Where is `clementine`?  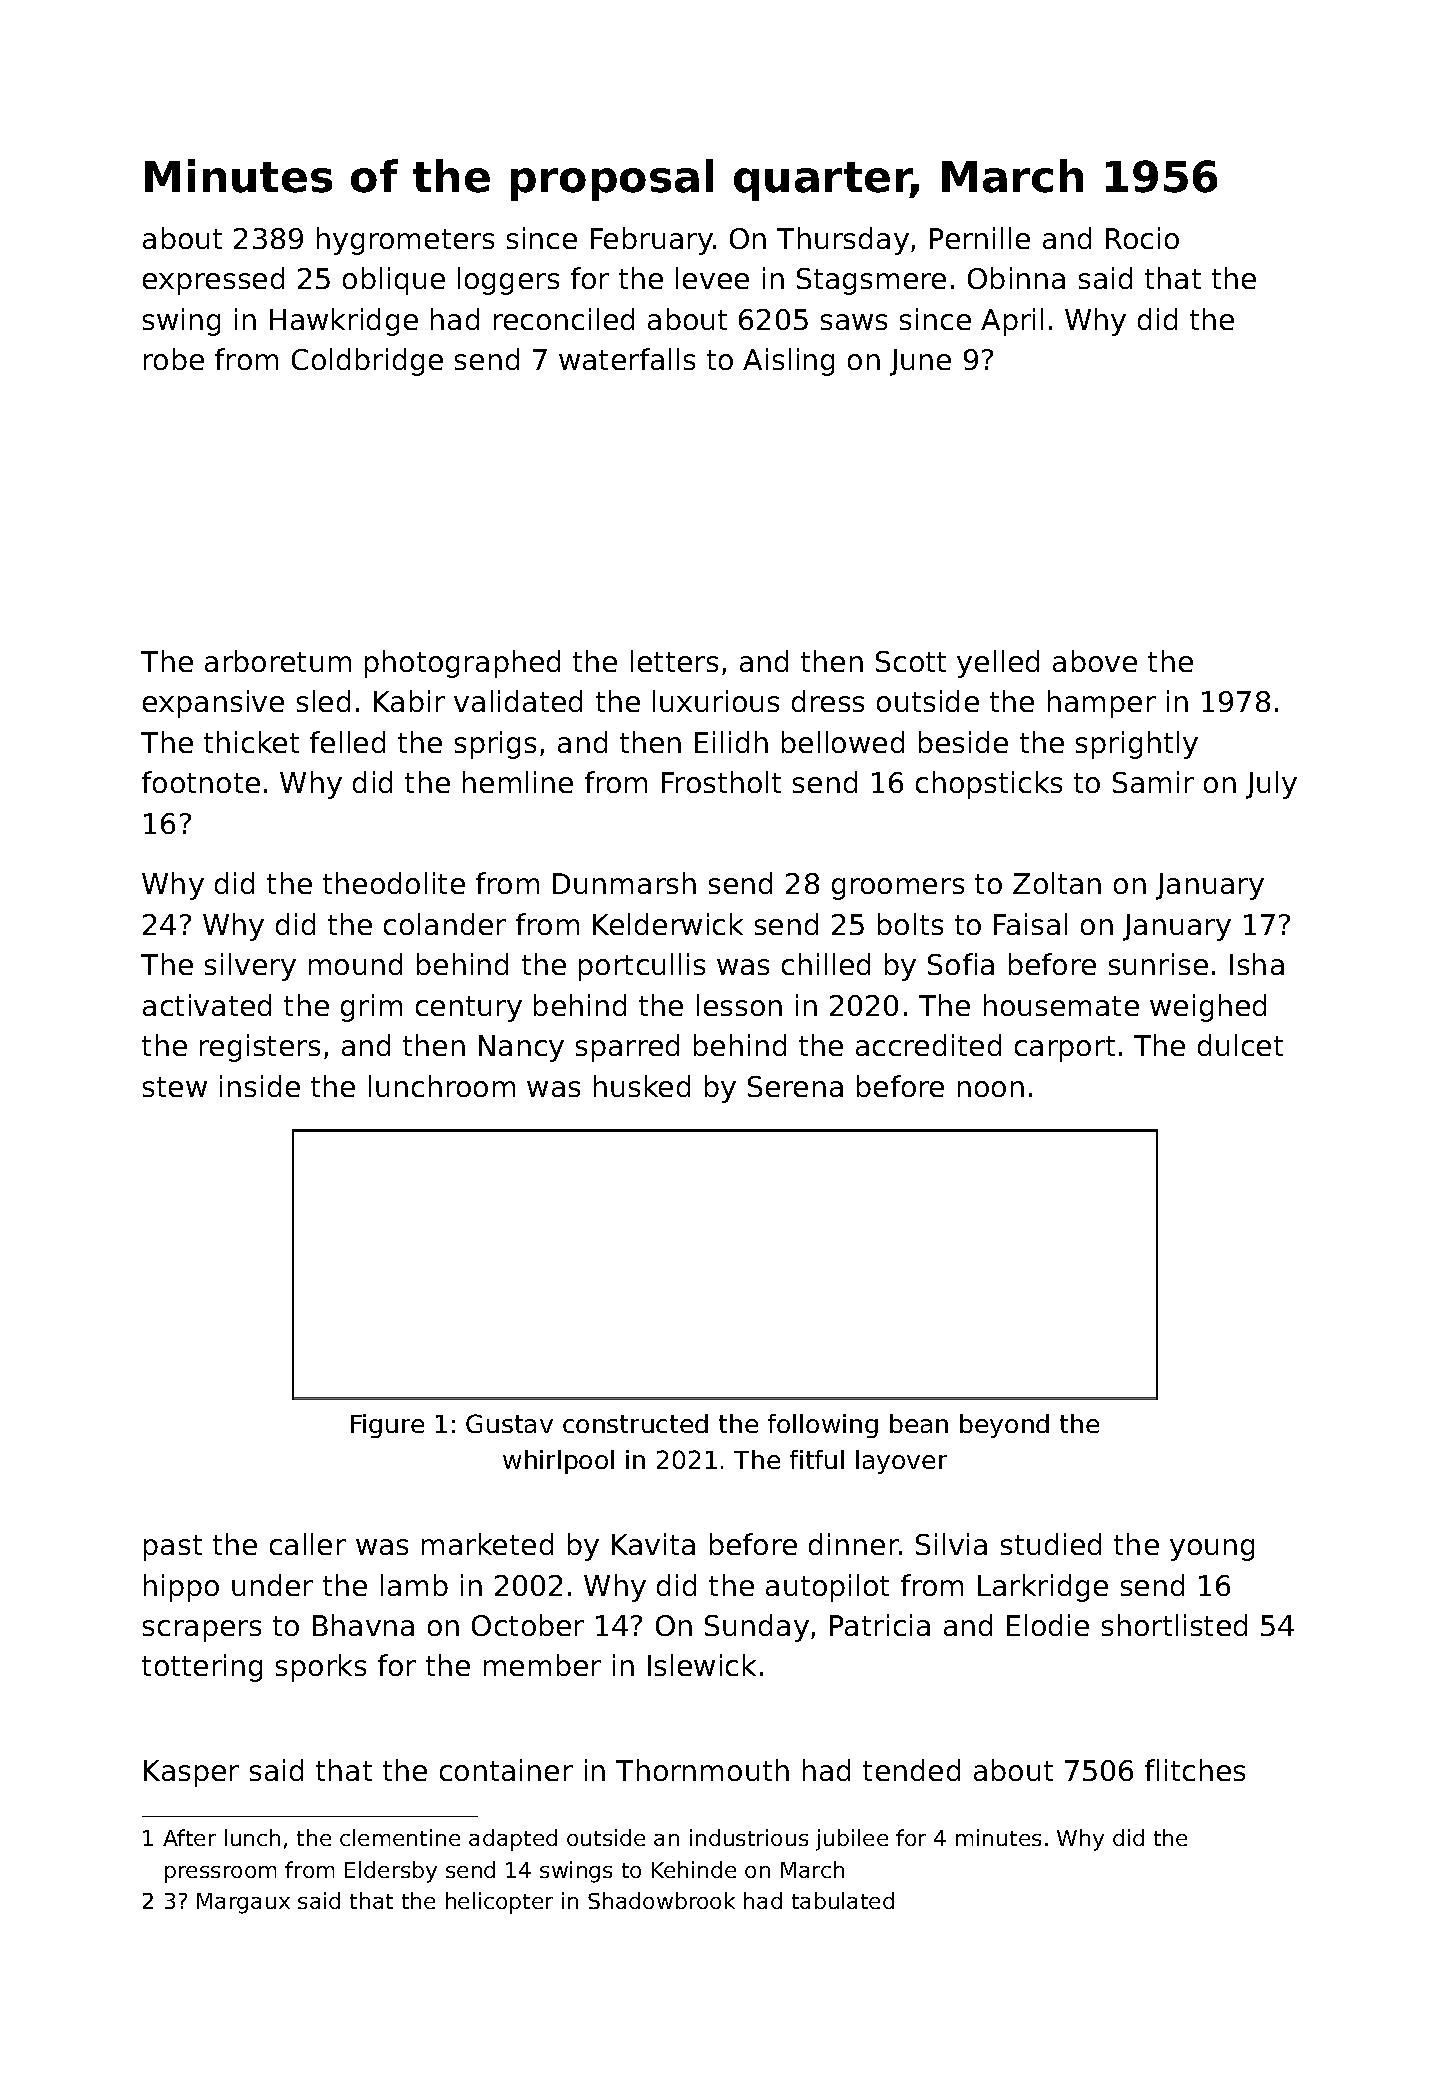
clementine is located at coordinates (400, 1837).
